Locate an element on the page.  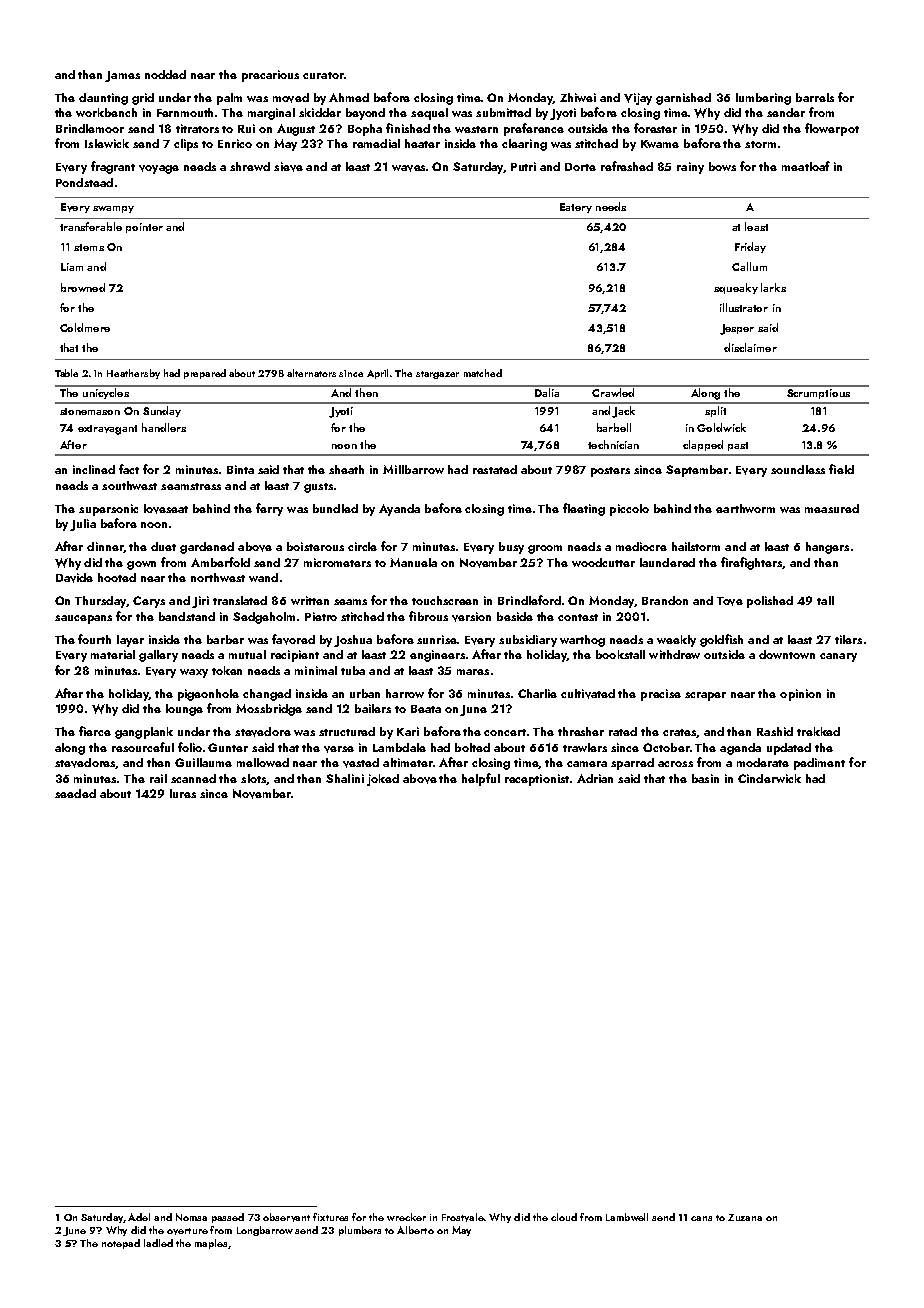
Cinderwick is located at coordinates (769, 778).
